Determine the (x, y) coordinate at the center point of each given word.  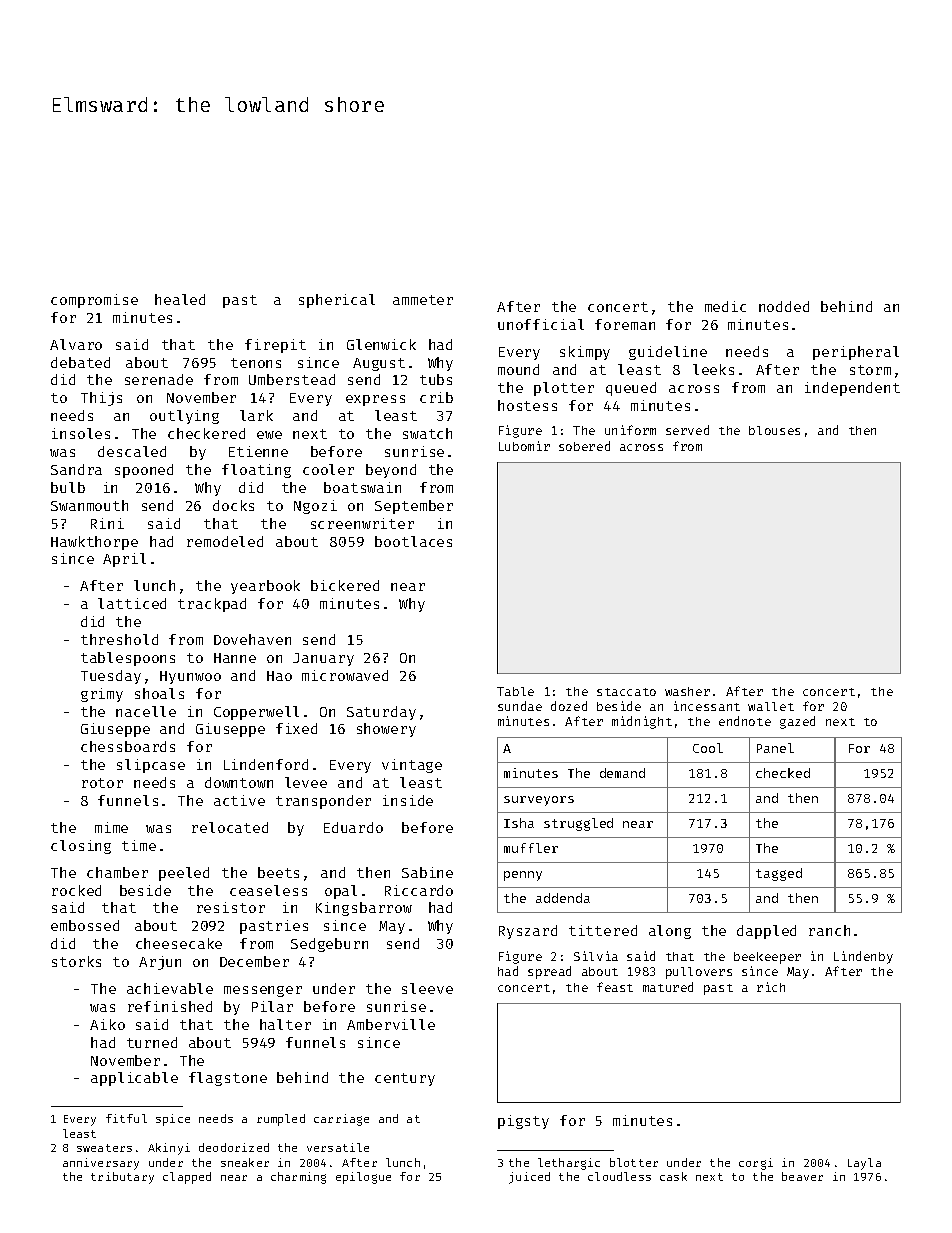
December (254, 961)
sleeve (427, 988)
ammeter (423, 300)
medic (725, 306)
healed (180, 299)
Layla (864, 1164)
